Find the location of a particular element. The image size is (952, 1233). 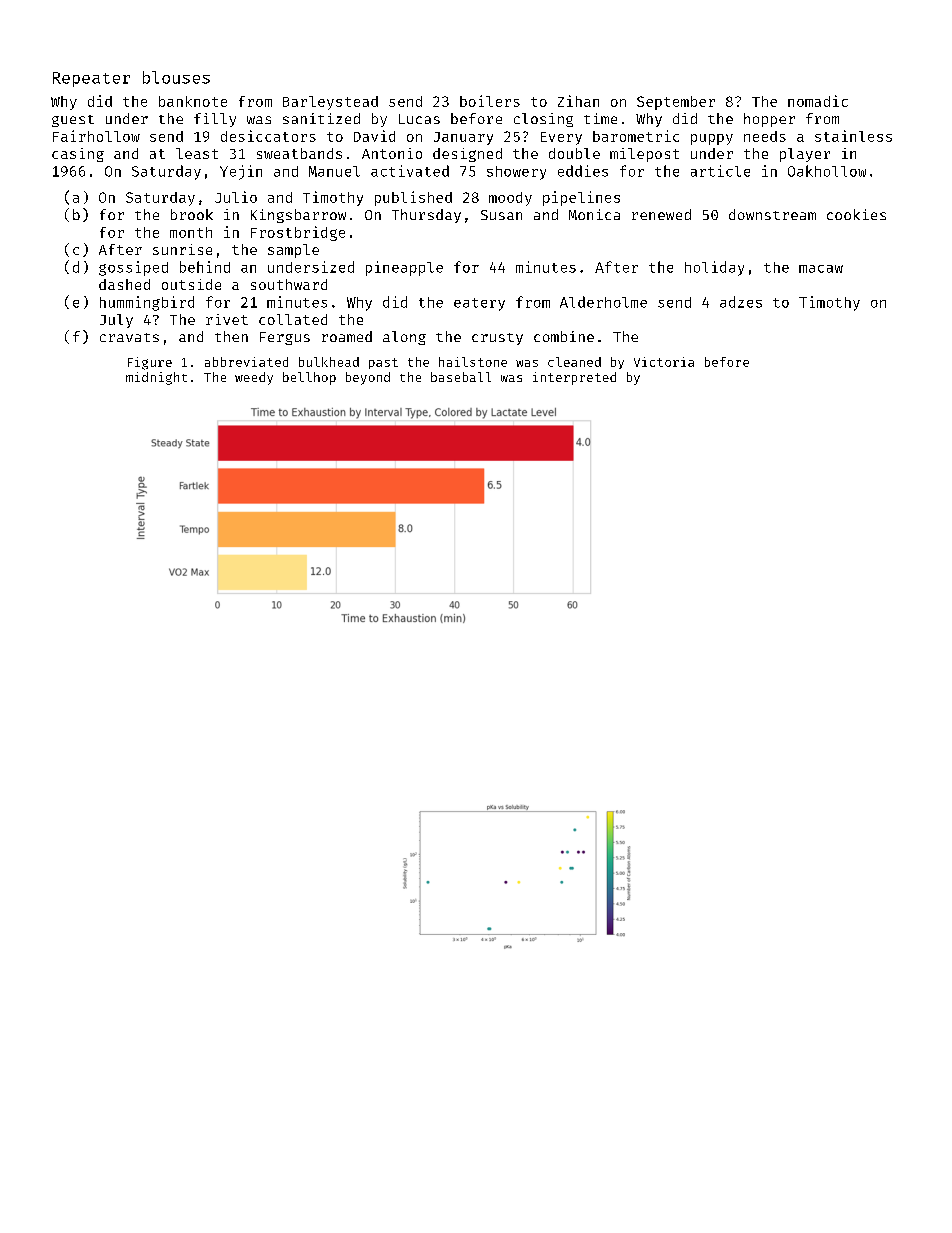

article is located at coordinates (720, 171).
